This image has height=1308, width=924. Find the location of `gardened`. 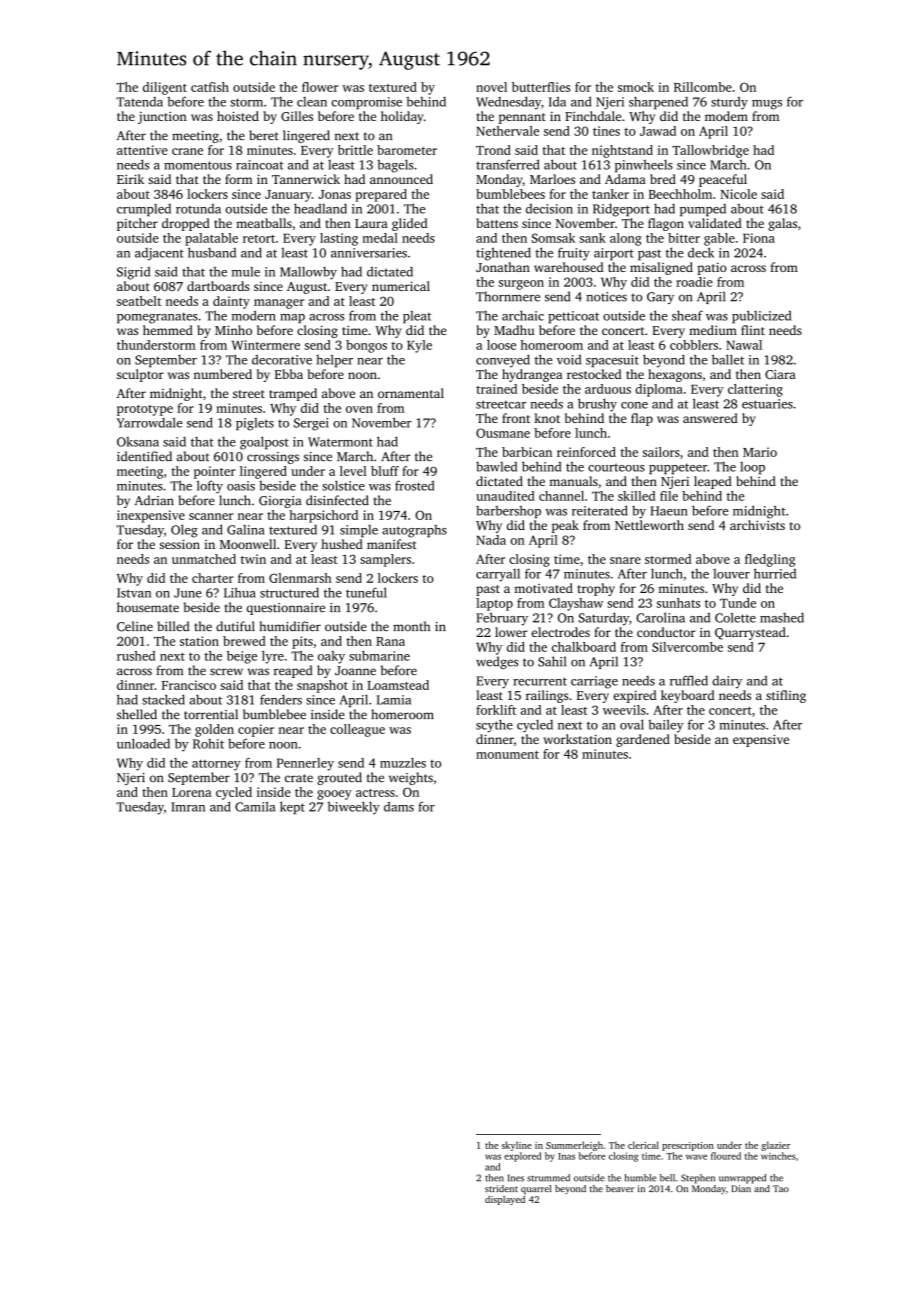

gardened is located at coordinates (643, 740).
